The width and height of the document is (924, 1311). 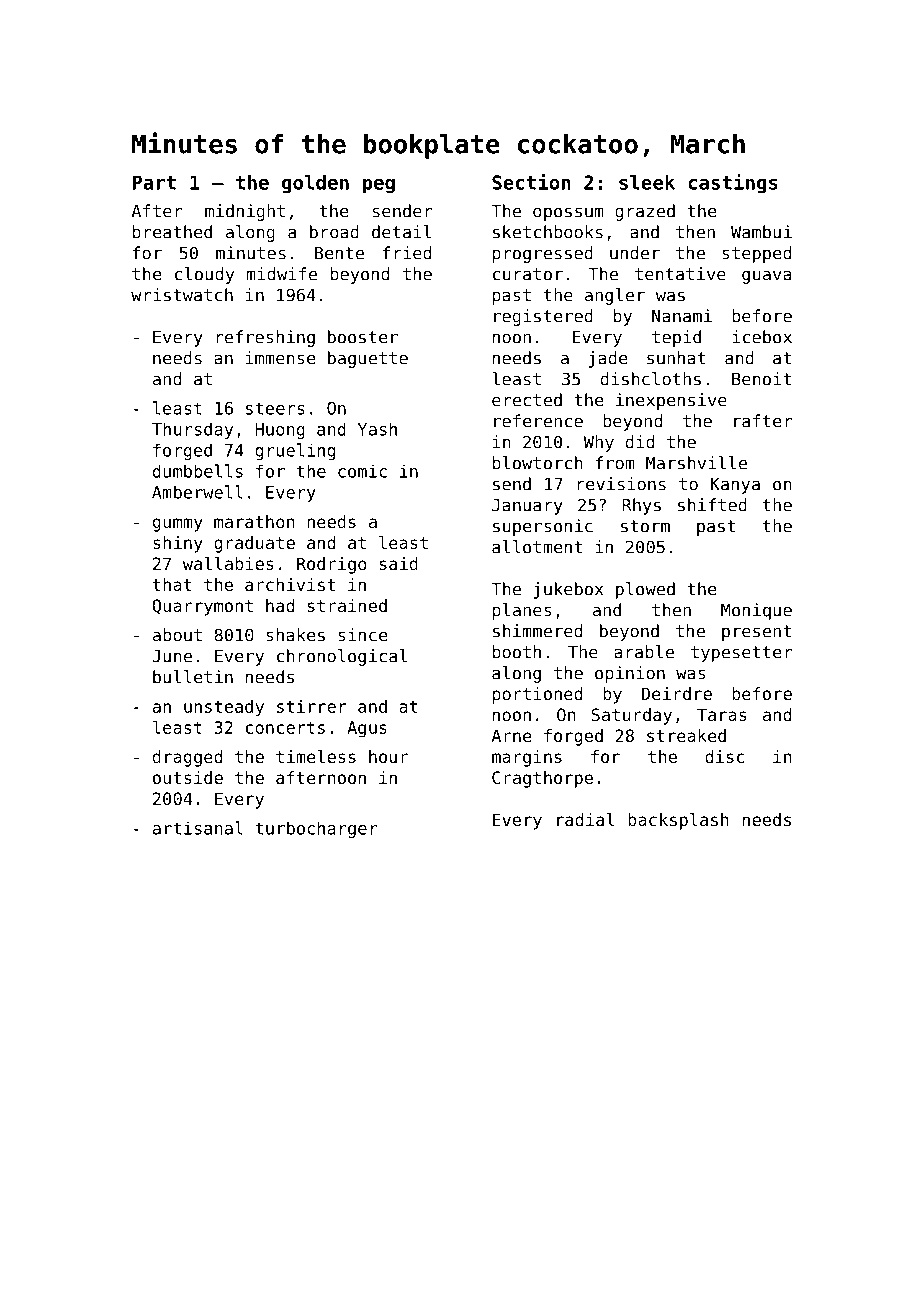 I want to click on outside, so click(x=188, y=777).
